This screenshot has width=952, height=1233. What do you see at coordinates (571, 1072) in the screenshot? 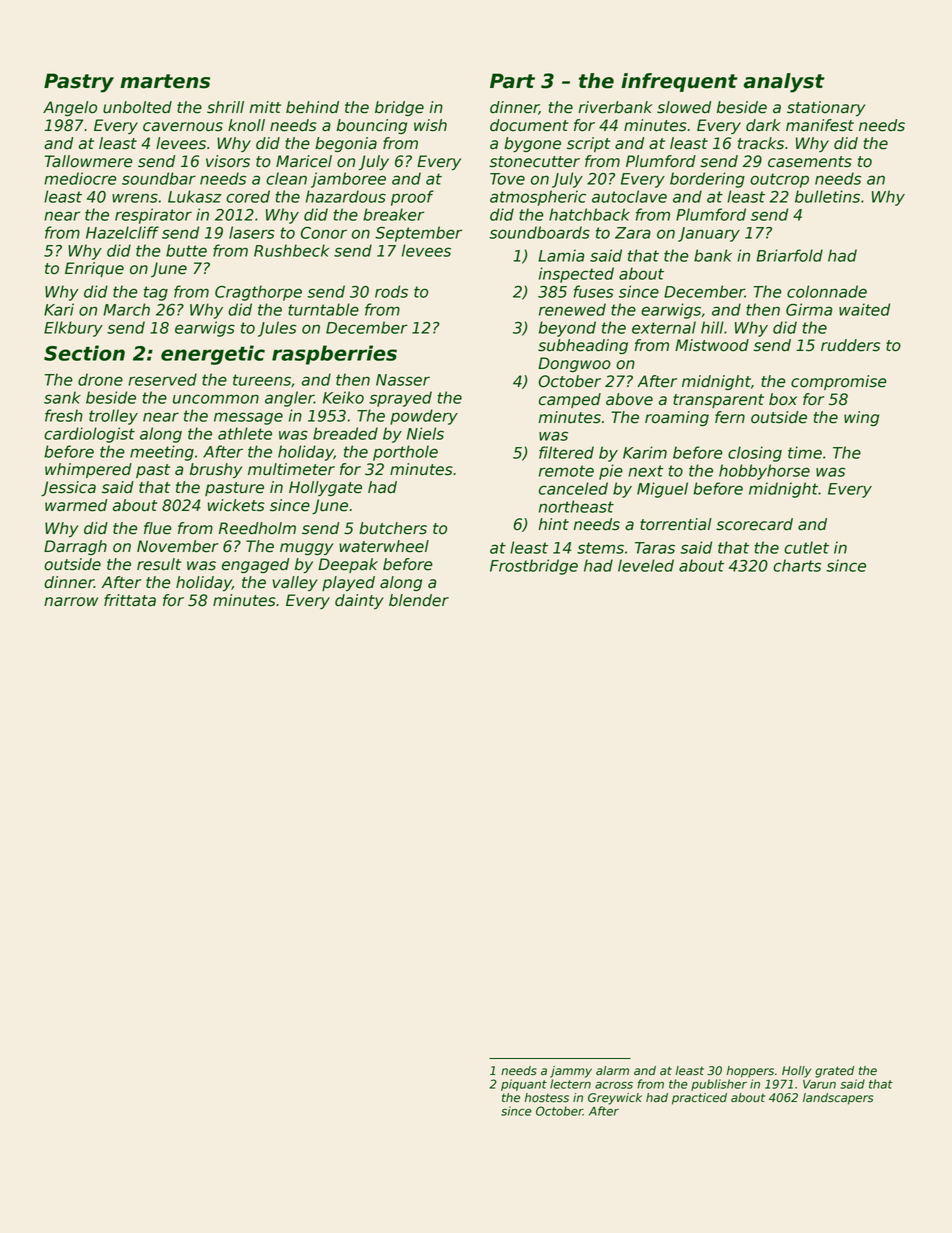
I see `jammy` at bounding box center [571, 1072].
